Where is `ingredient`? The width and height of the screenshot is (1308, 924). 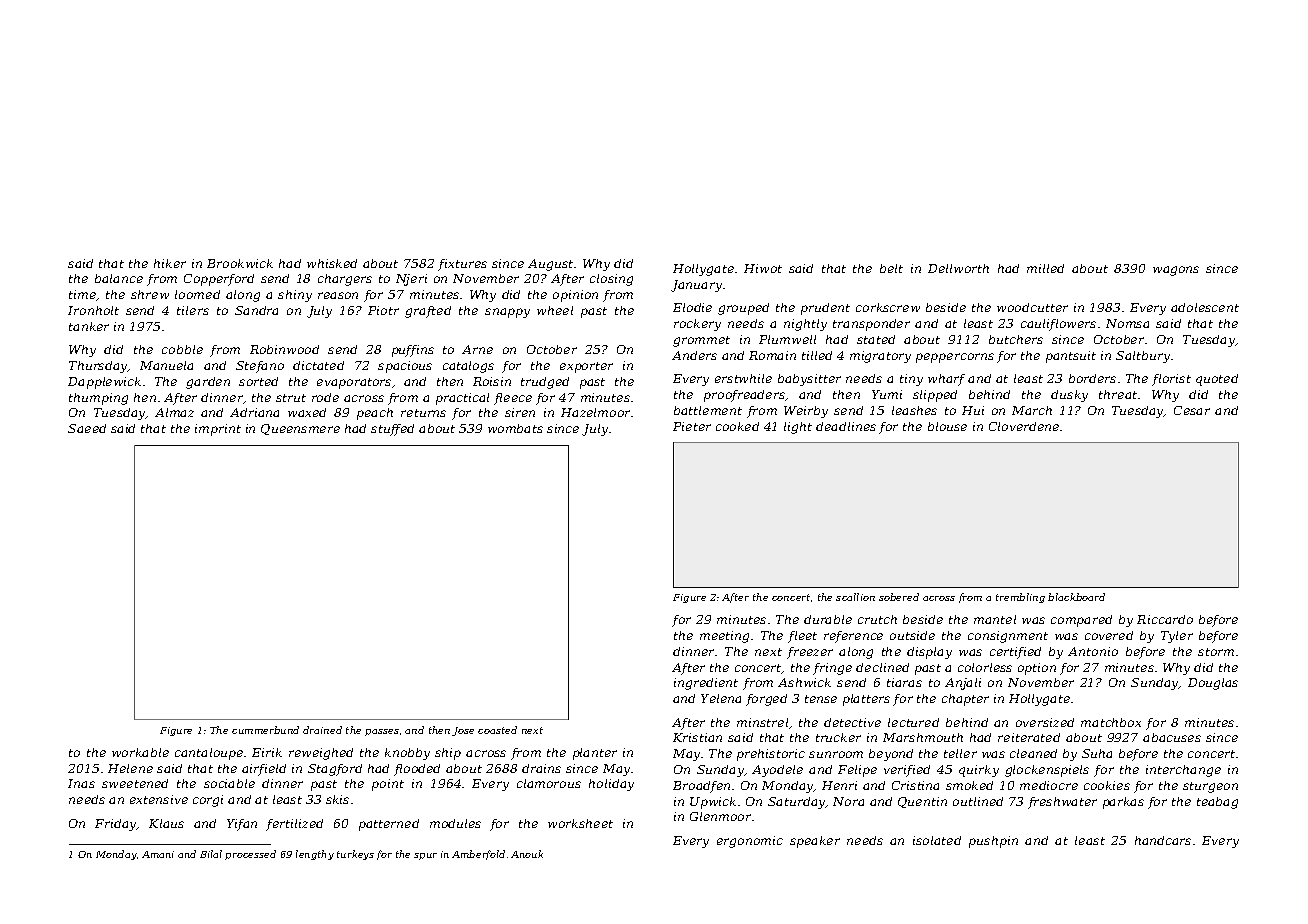 ingredient is located at coordinates (706, 684).
